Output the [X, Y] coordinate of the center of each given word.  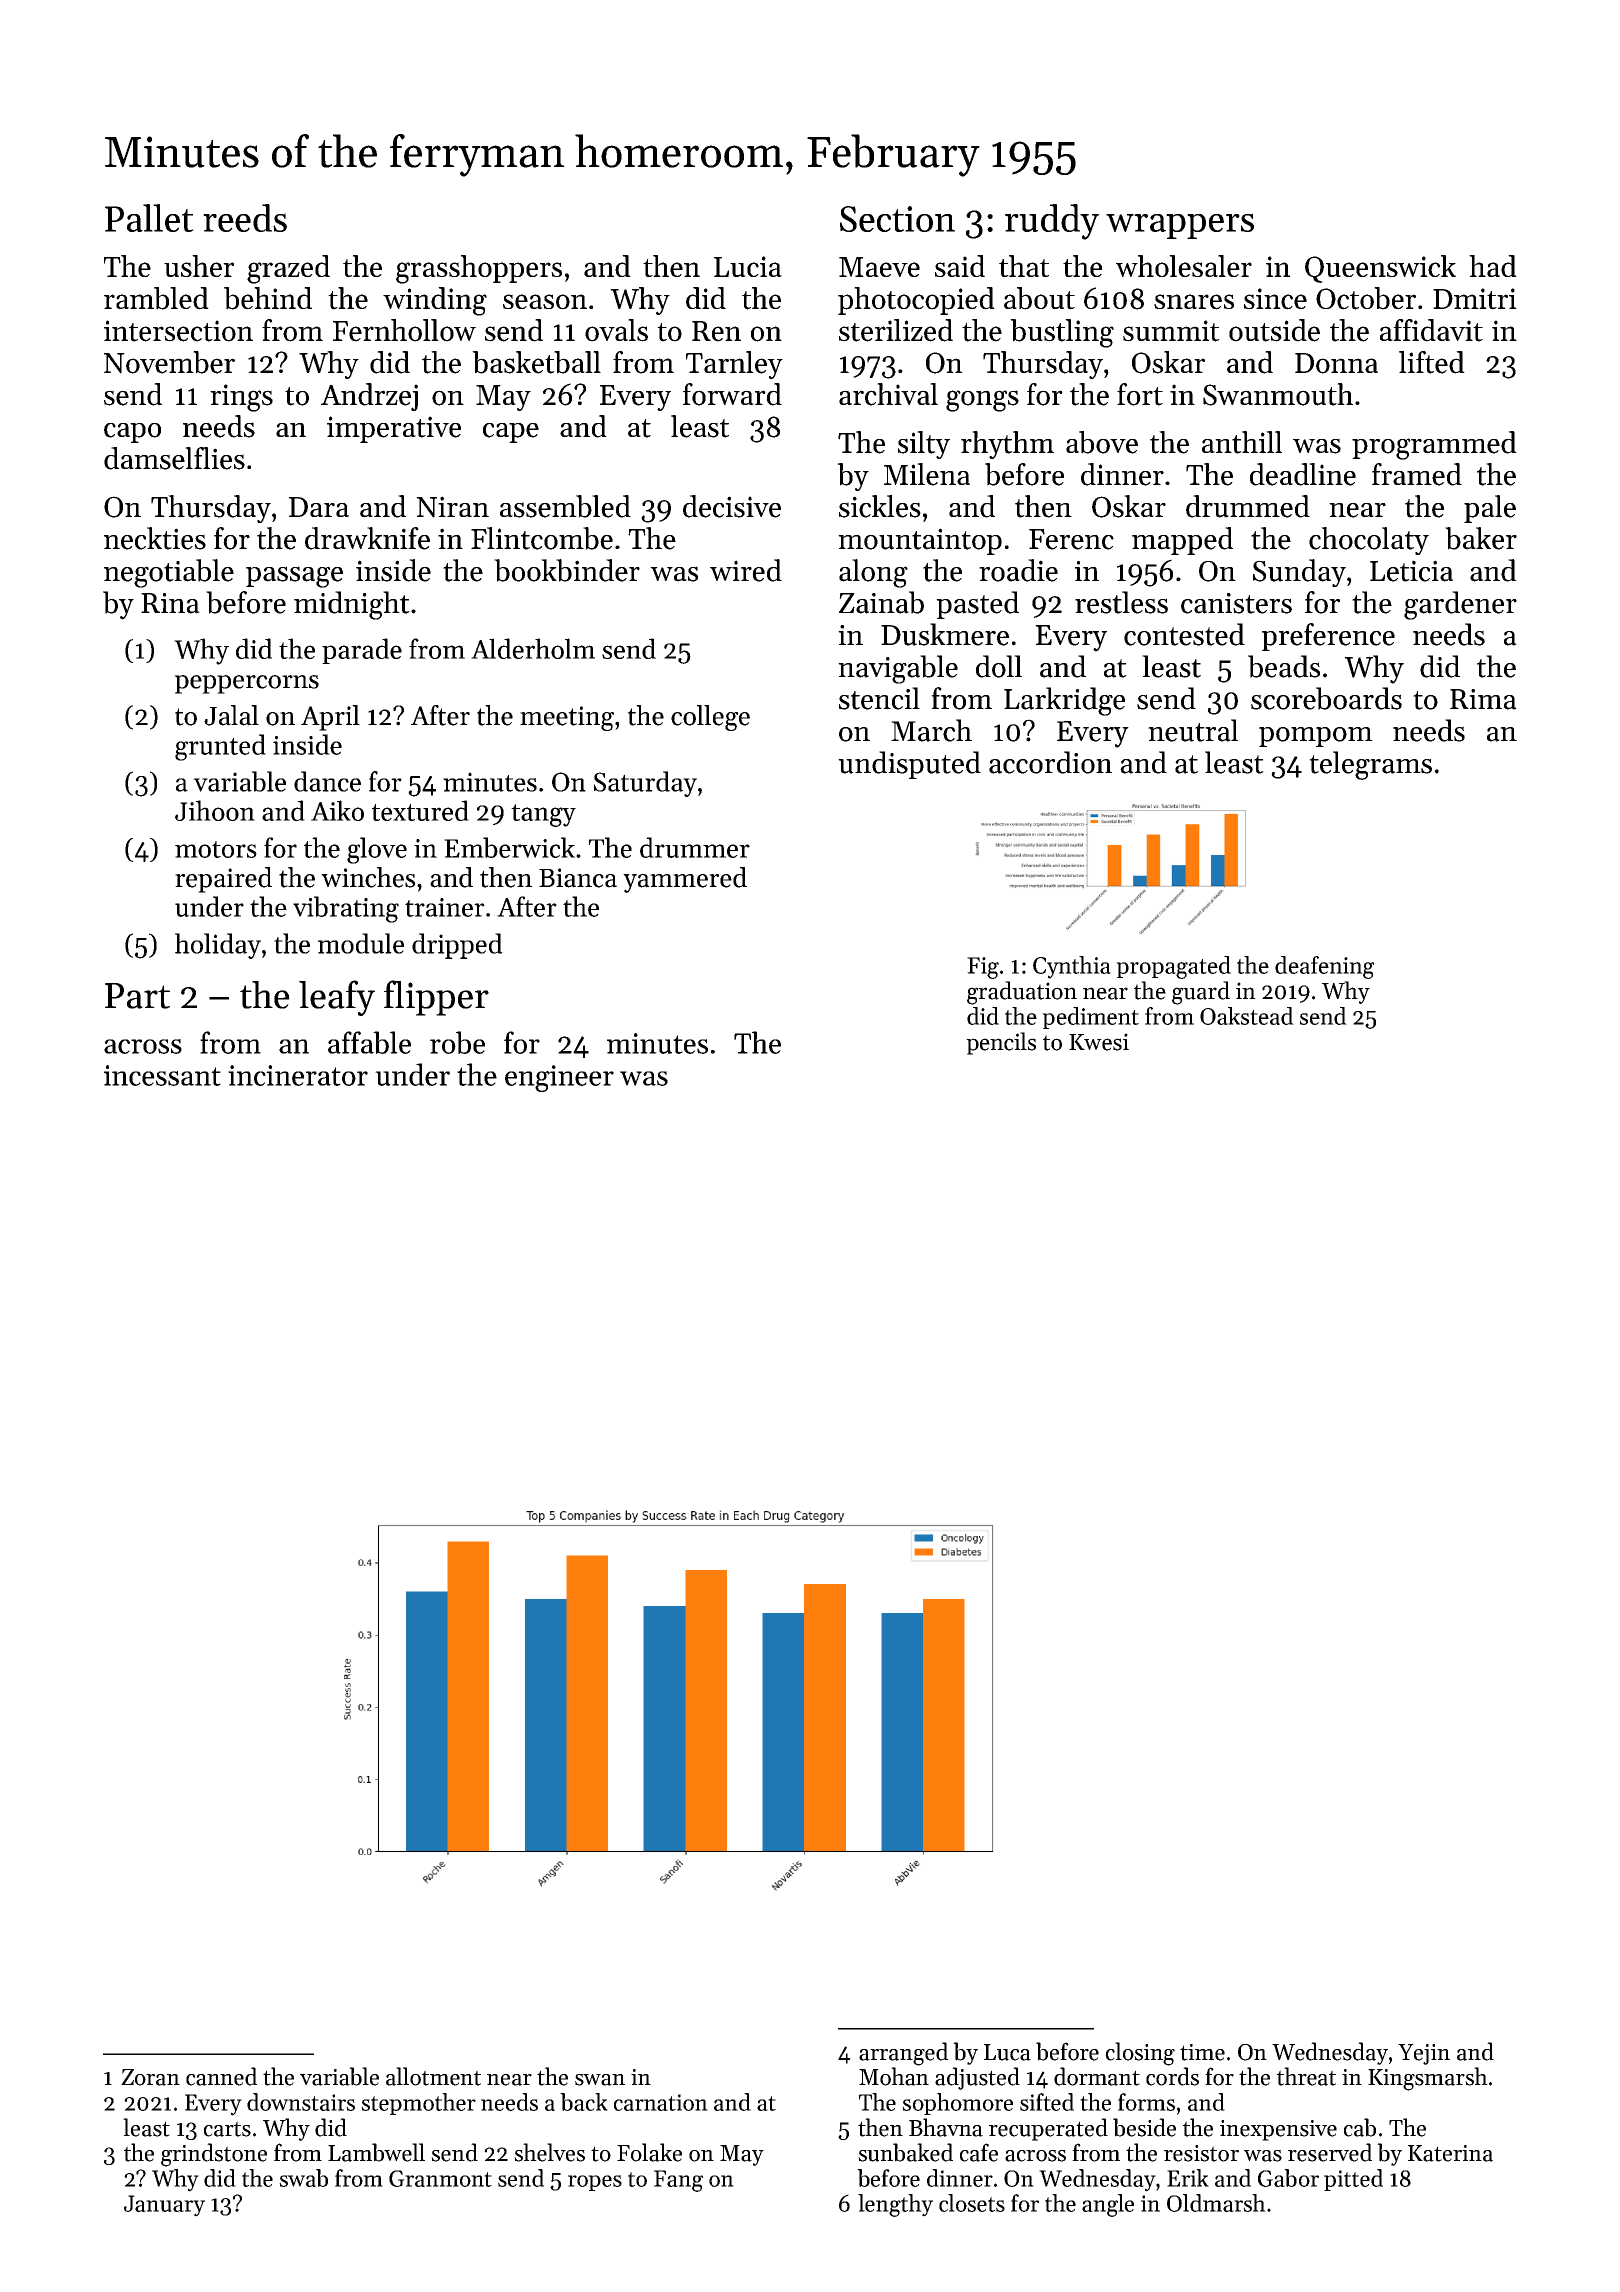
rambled [156, 298]
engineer [559, 1078]
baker [1481, 538]
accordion [1050, 762]
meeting [567, 718]
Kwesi [1099, 1042]
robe [457, 1042]
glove [377, 850]
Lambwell [376, 2152]
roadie [1018, 570]
